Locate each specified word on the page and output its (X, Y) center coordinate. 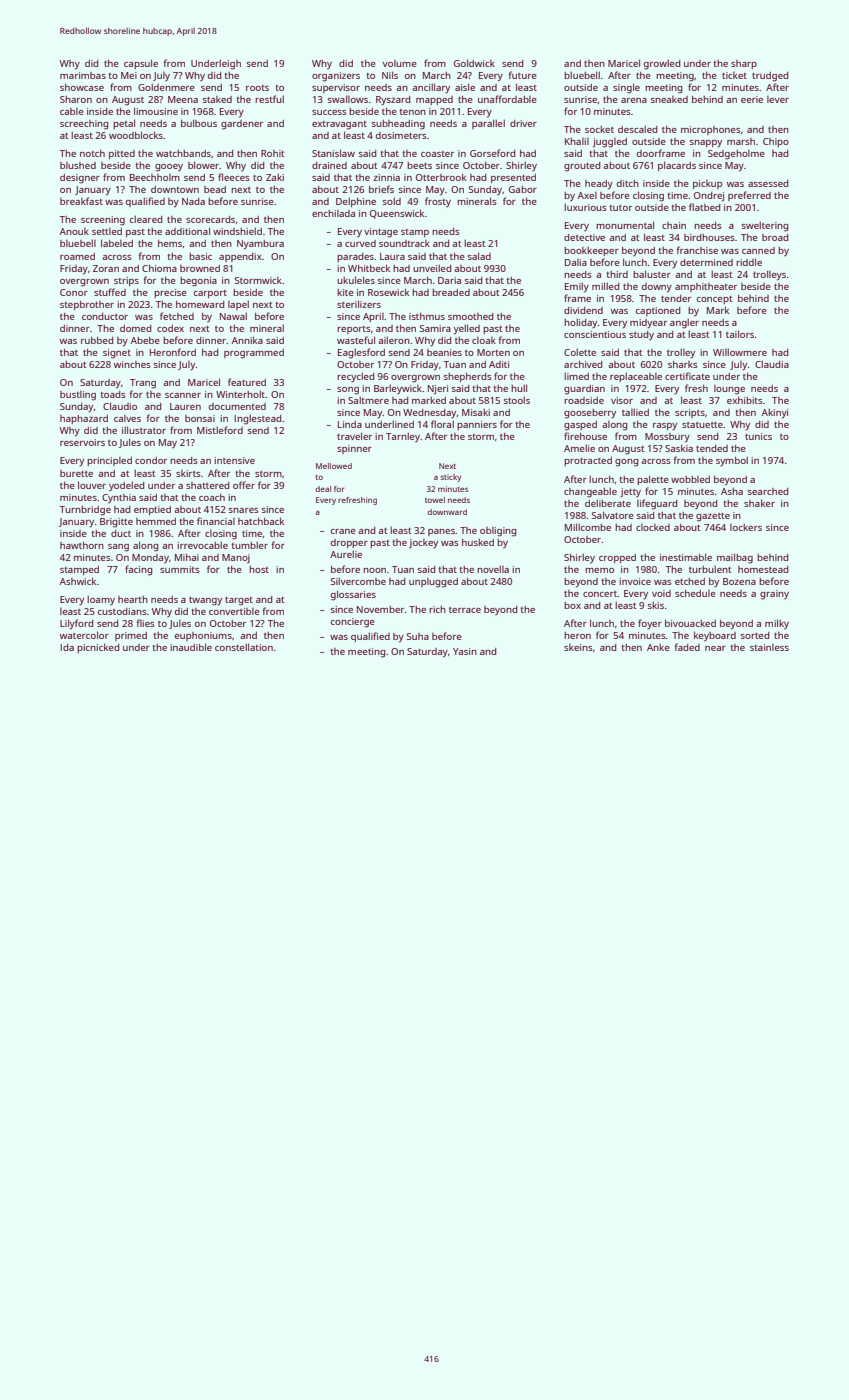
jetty (630, 493)
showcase (82, 87)
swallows (348, 99)
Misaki (476, 412)
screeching (84, 125)
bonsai (200, 418)
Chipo (776, 142)
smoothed (470, 316)
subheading (398, 125)
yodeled (126, 486)
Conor (74, 292)
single (626, 88)
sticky (450, 478)
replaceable (636, 377)
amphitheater (706, 287)
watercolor (84, 635)
